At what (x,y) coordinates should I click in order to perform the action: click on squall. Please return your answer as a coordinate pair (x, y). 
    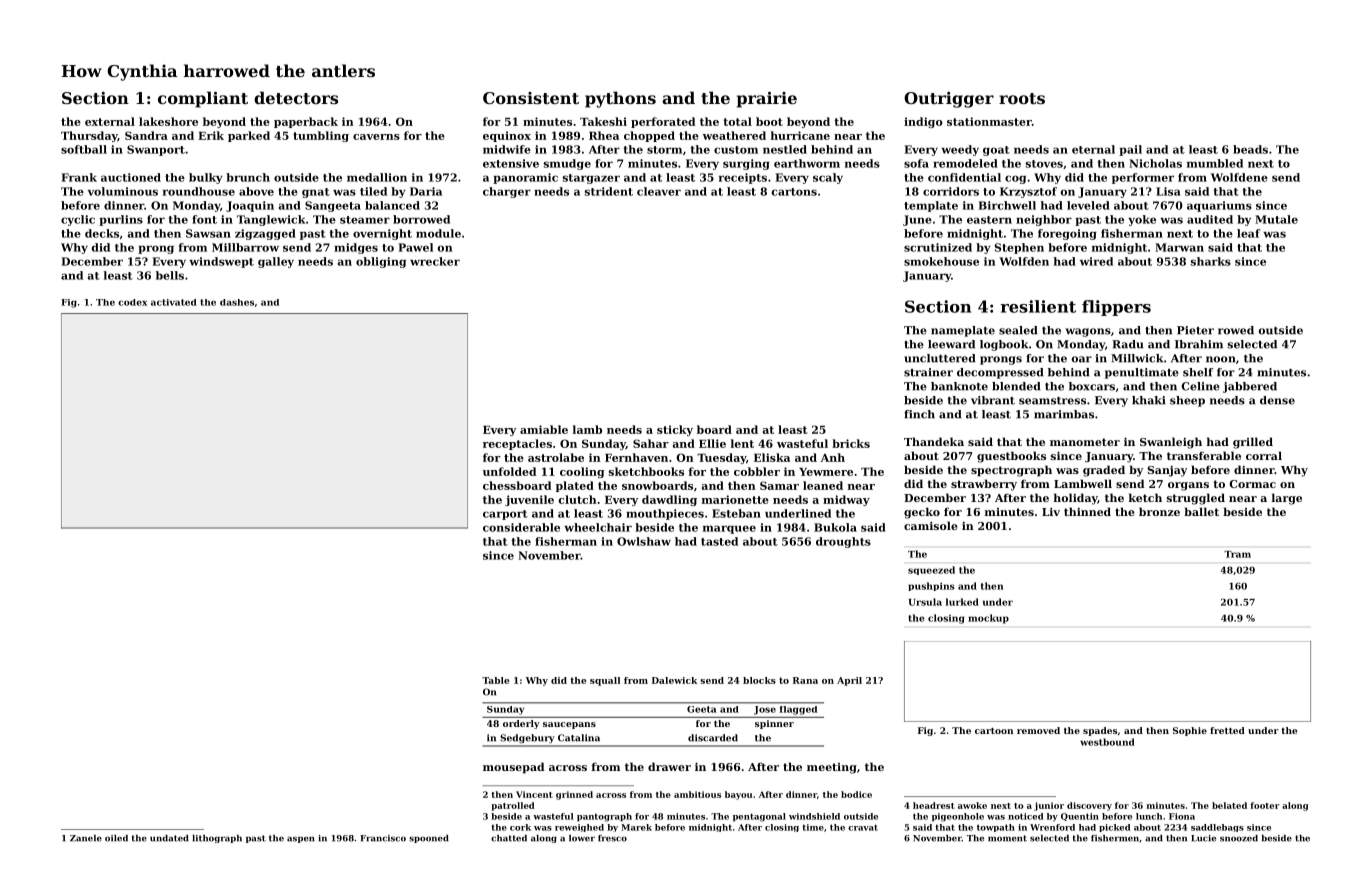
    Looking at the image, I should click on (605, 681).
